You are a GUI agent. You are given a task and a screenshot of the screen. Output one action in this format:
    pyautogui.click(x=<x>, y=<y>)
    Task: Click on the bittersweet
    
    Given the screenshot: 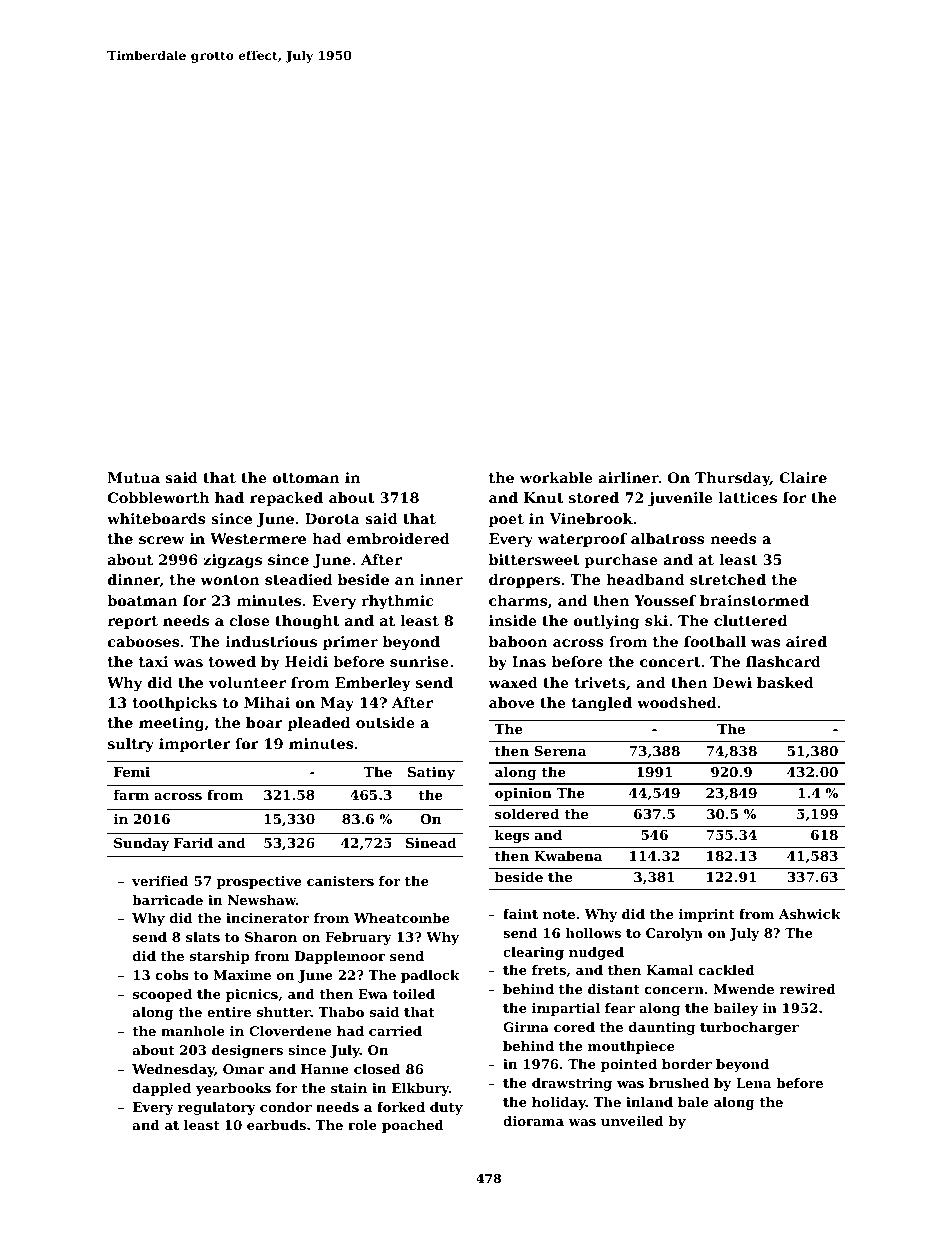 What is the action you would take?
    pyautogui.click(x=534, y=559)
